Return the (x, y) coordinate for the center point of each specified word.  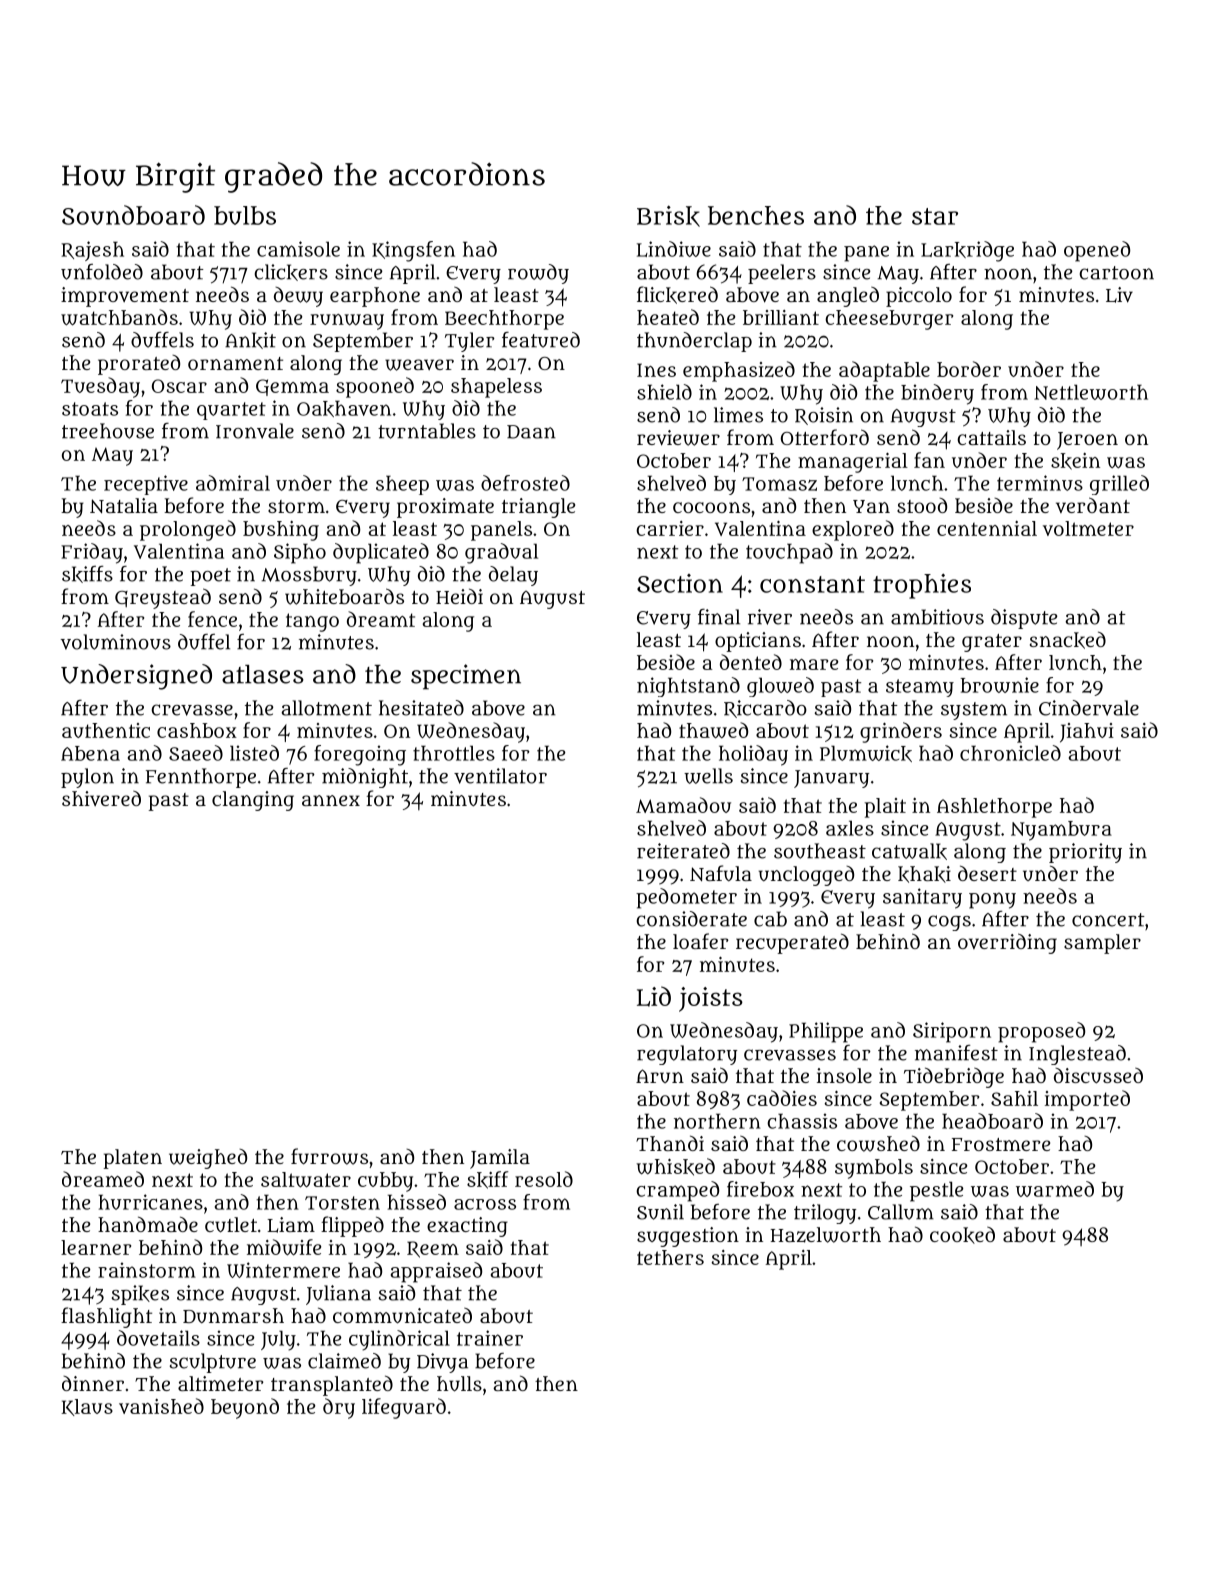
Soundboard (133, 215)
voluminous (115, 642)
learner (96, 1247)
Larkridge (967, 251)
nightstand (688, 687)
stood (922, 505)
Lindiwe (674, 249)
